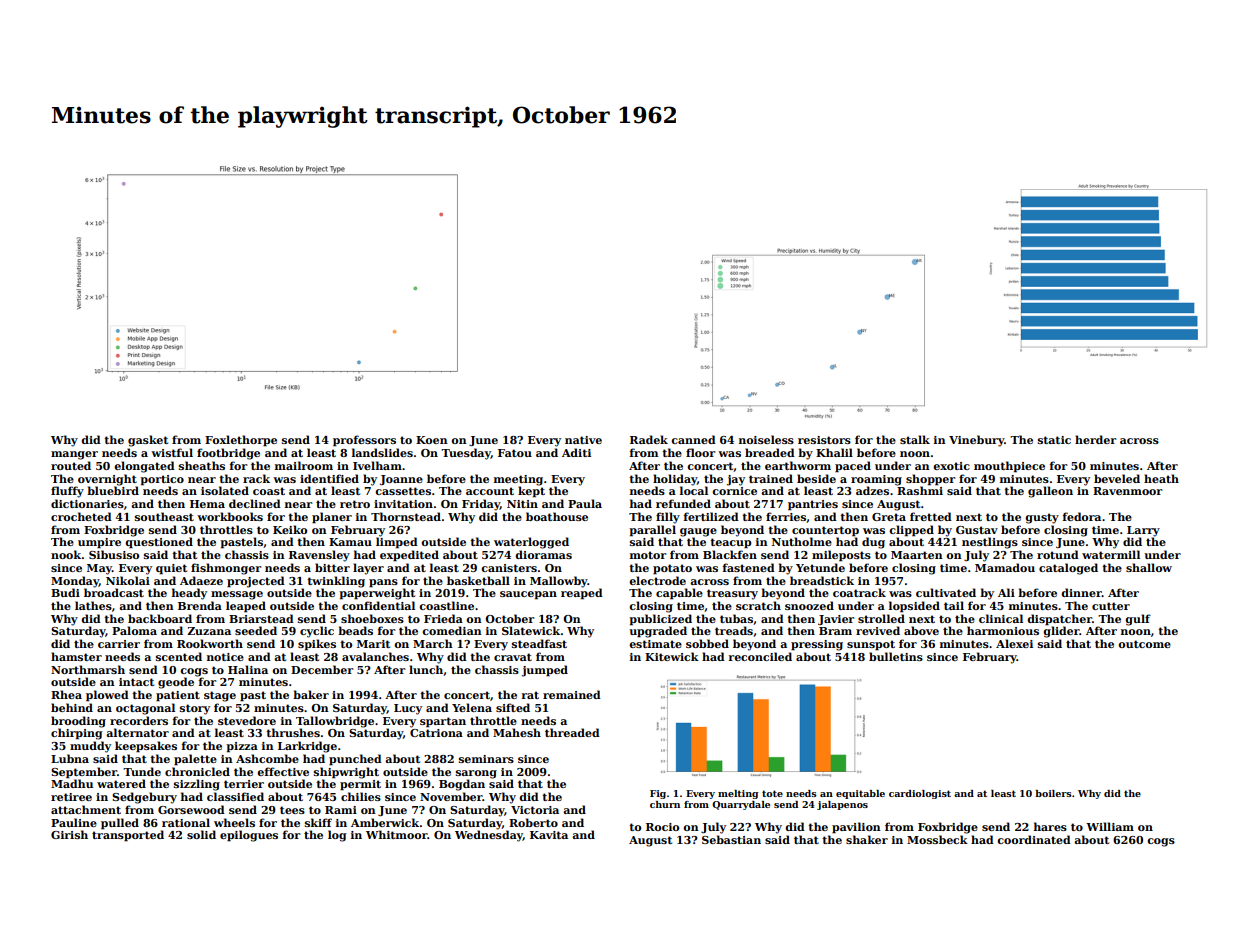  Describe the element at coordinates (1096, 439) in the page. I see `herder` at that location.
